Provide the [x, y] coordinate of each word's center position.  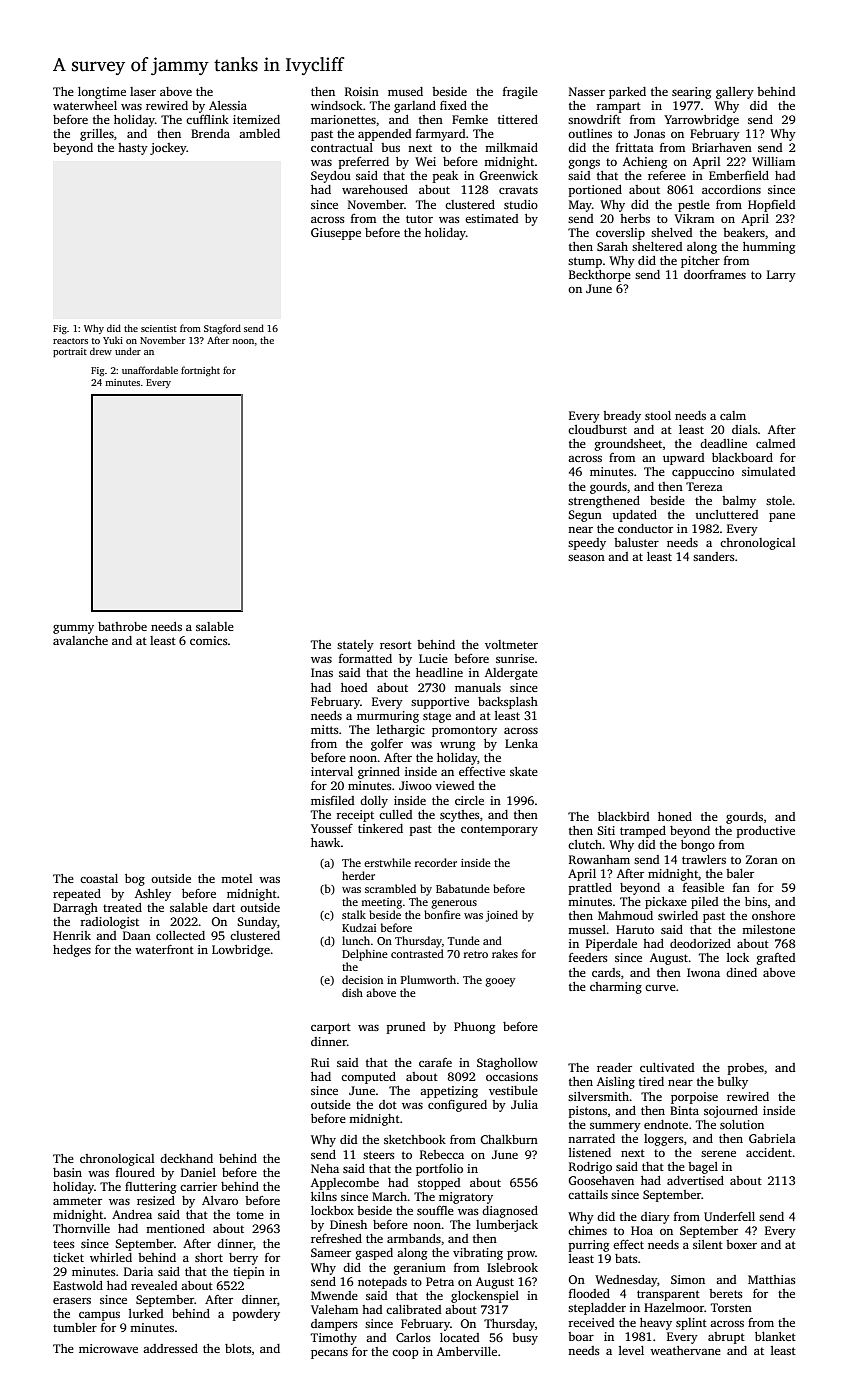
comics [209, 640]
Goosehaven [601, 1180]
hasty [133, 149]
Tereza [704, 486]
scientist [159, 328]
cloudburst [597, 429]
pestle [694, 206]
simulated [769, 471]
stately [355, 646]
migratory [466, 1198]
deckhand [186, 1158]
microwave [108, 1348]
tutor [419, 219]
